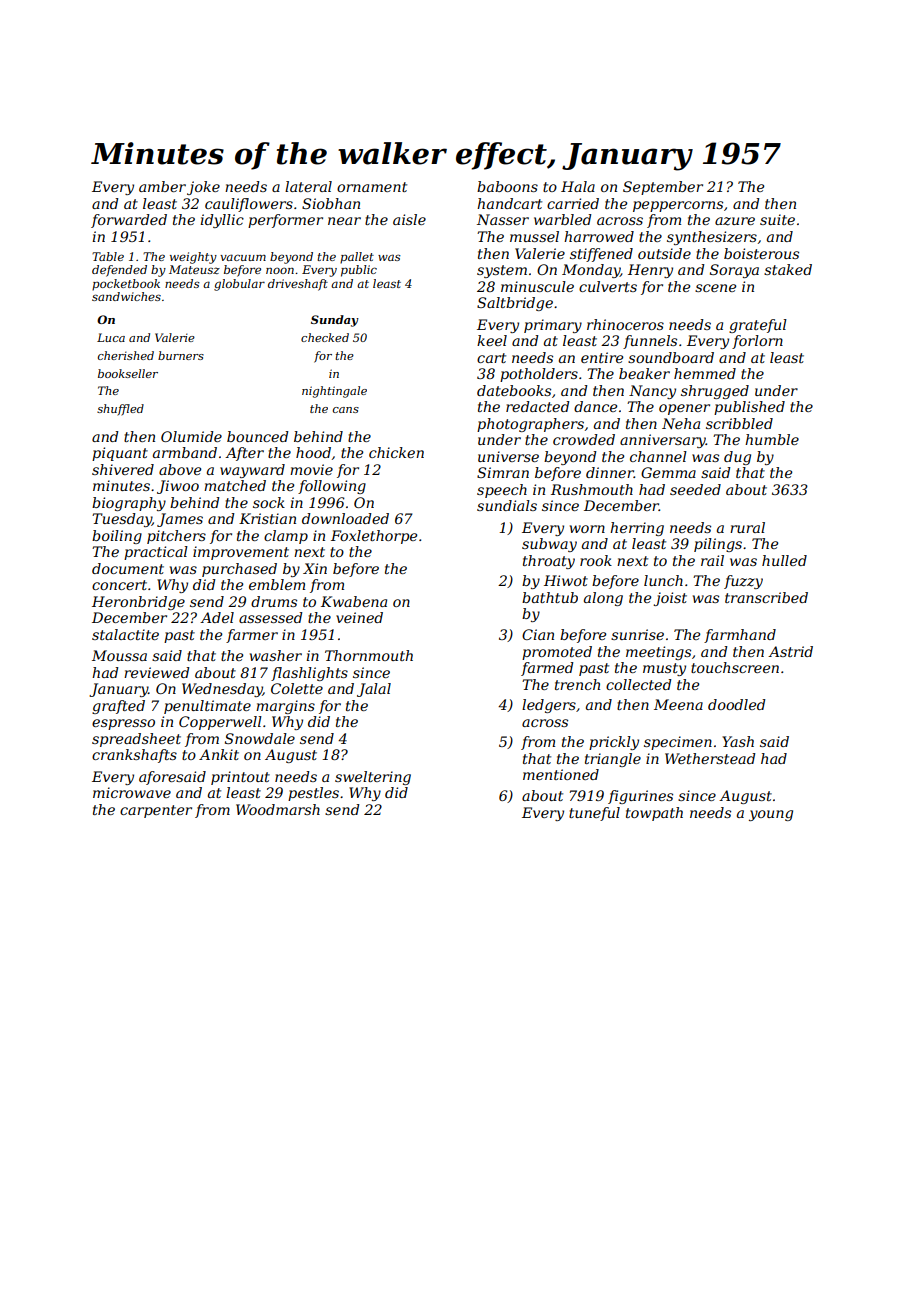 This screenshot has width=908, height=1316. Describe the element at coordinates (492, 340) in the screenshot. I see `keel` at that location.
